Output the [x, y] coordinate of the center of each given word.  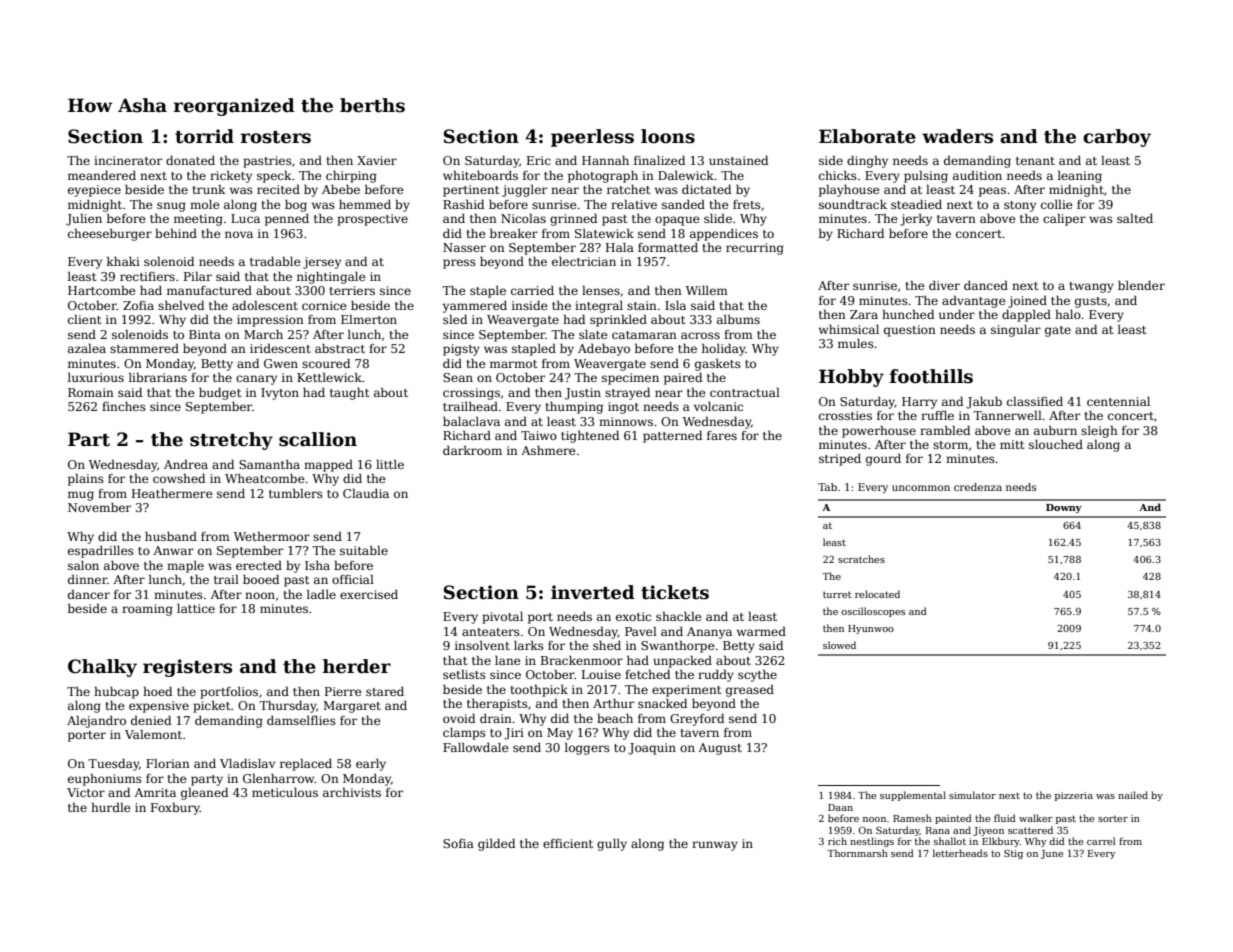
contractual [745, 392]
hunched [908, 314]
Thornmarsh [857, 853]
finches [124, 406]
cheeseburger [110, 234]
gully [612, 844]
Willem [707, 290]
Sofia [458, 843]
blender [1141, 285]
